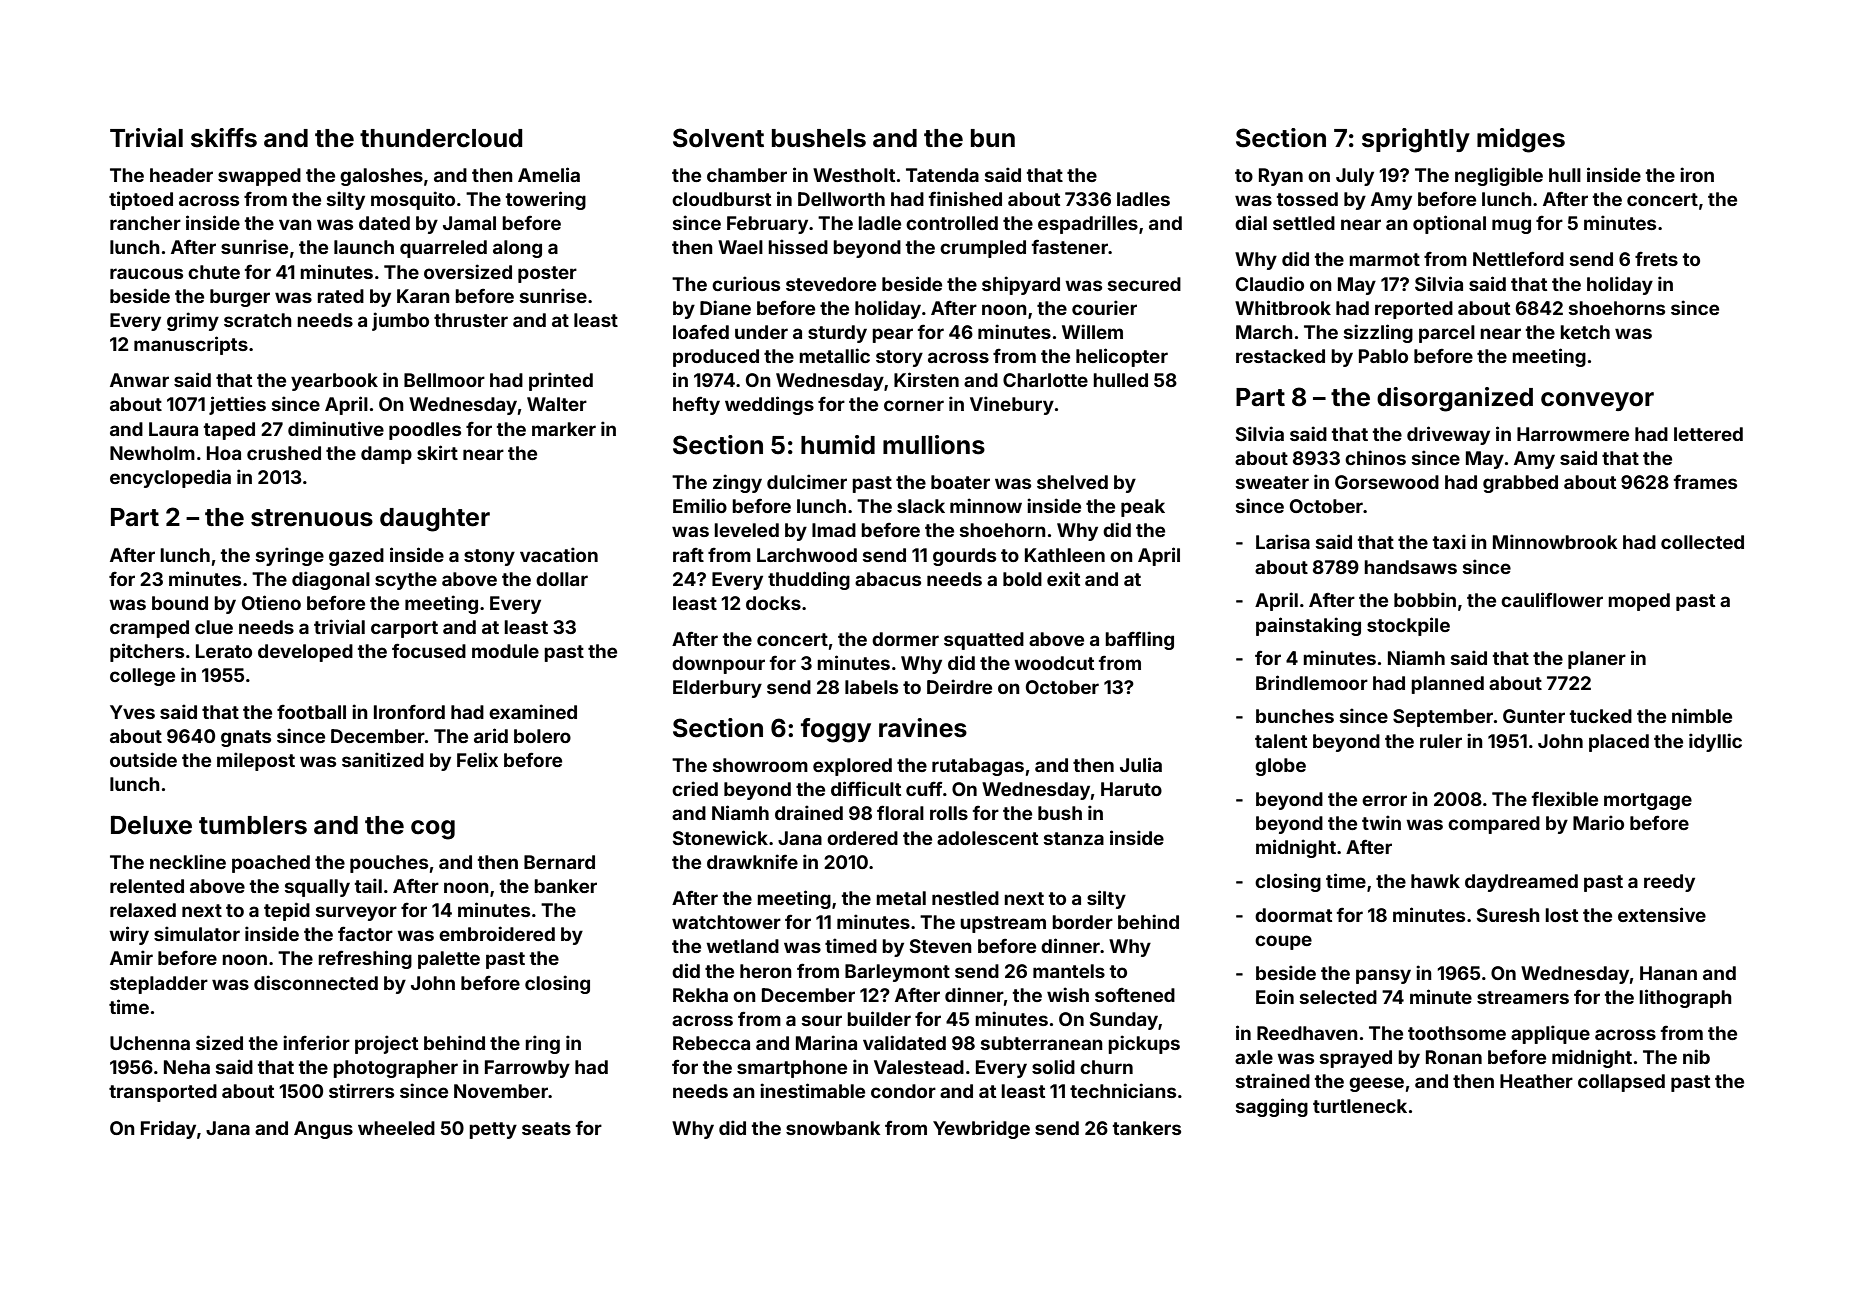 Image resolution: width=1856 pixels, height=1312 pixels. What do you see at coordinates (1449, 224) in the screenshot?
I see `optional` at bounding box center [1449, 224].
